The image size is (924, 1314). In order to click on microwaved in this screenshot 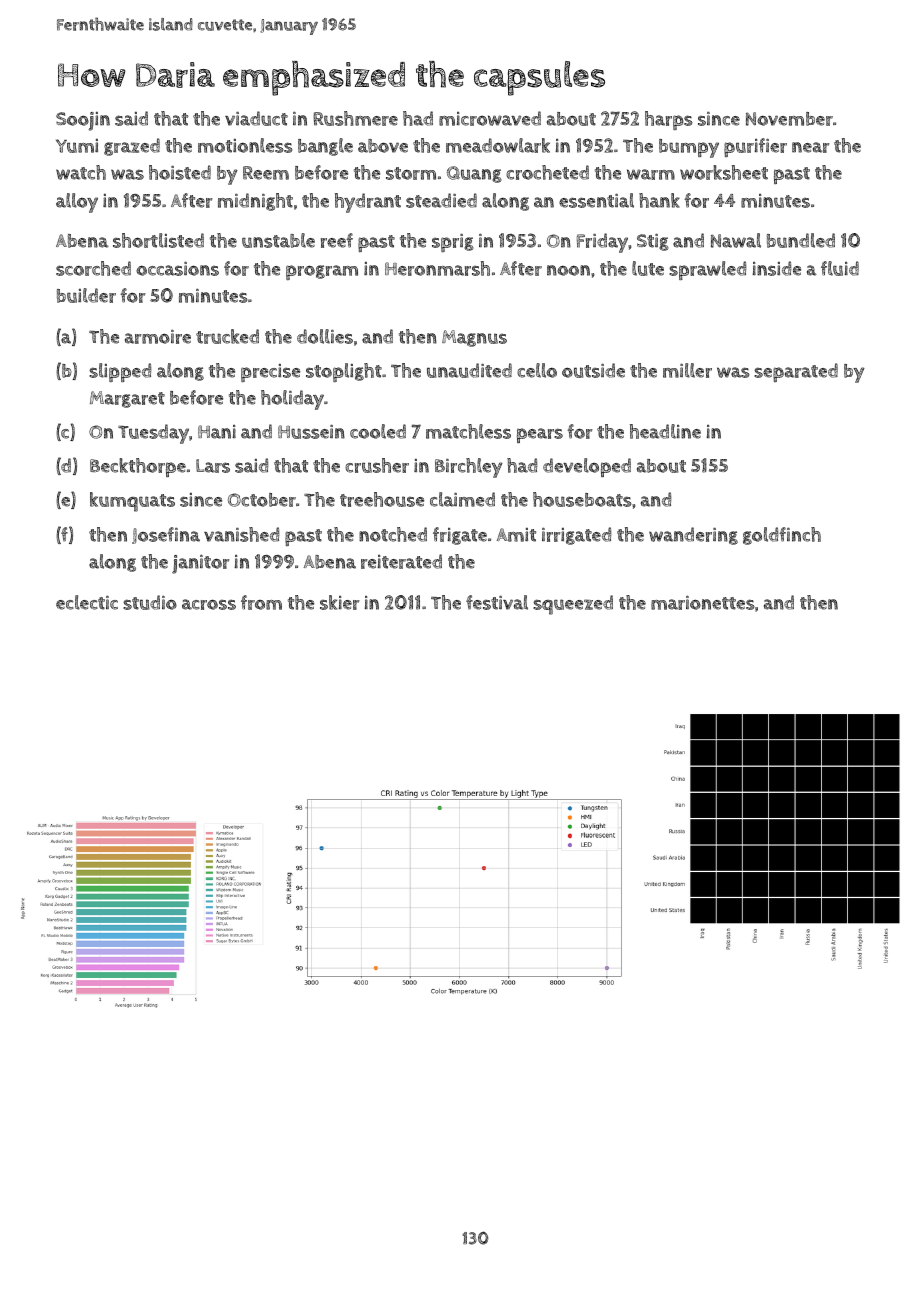, I will do `click(490, 118)`.
